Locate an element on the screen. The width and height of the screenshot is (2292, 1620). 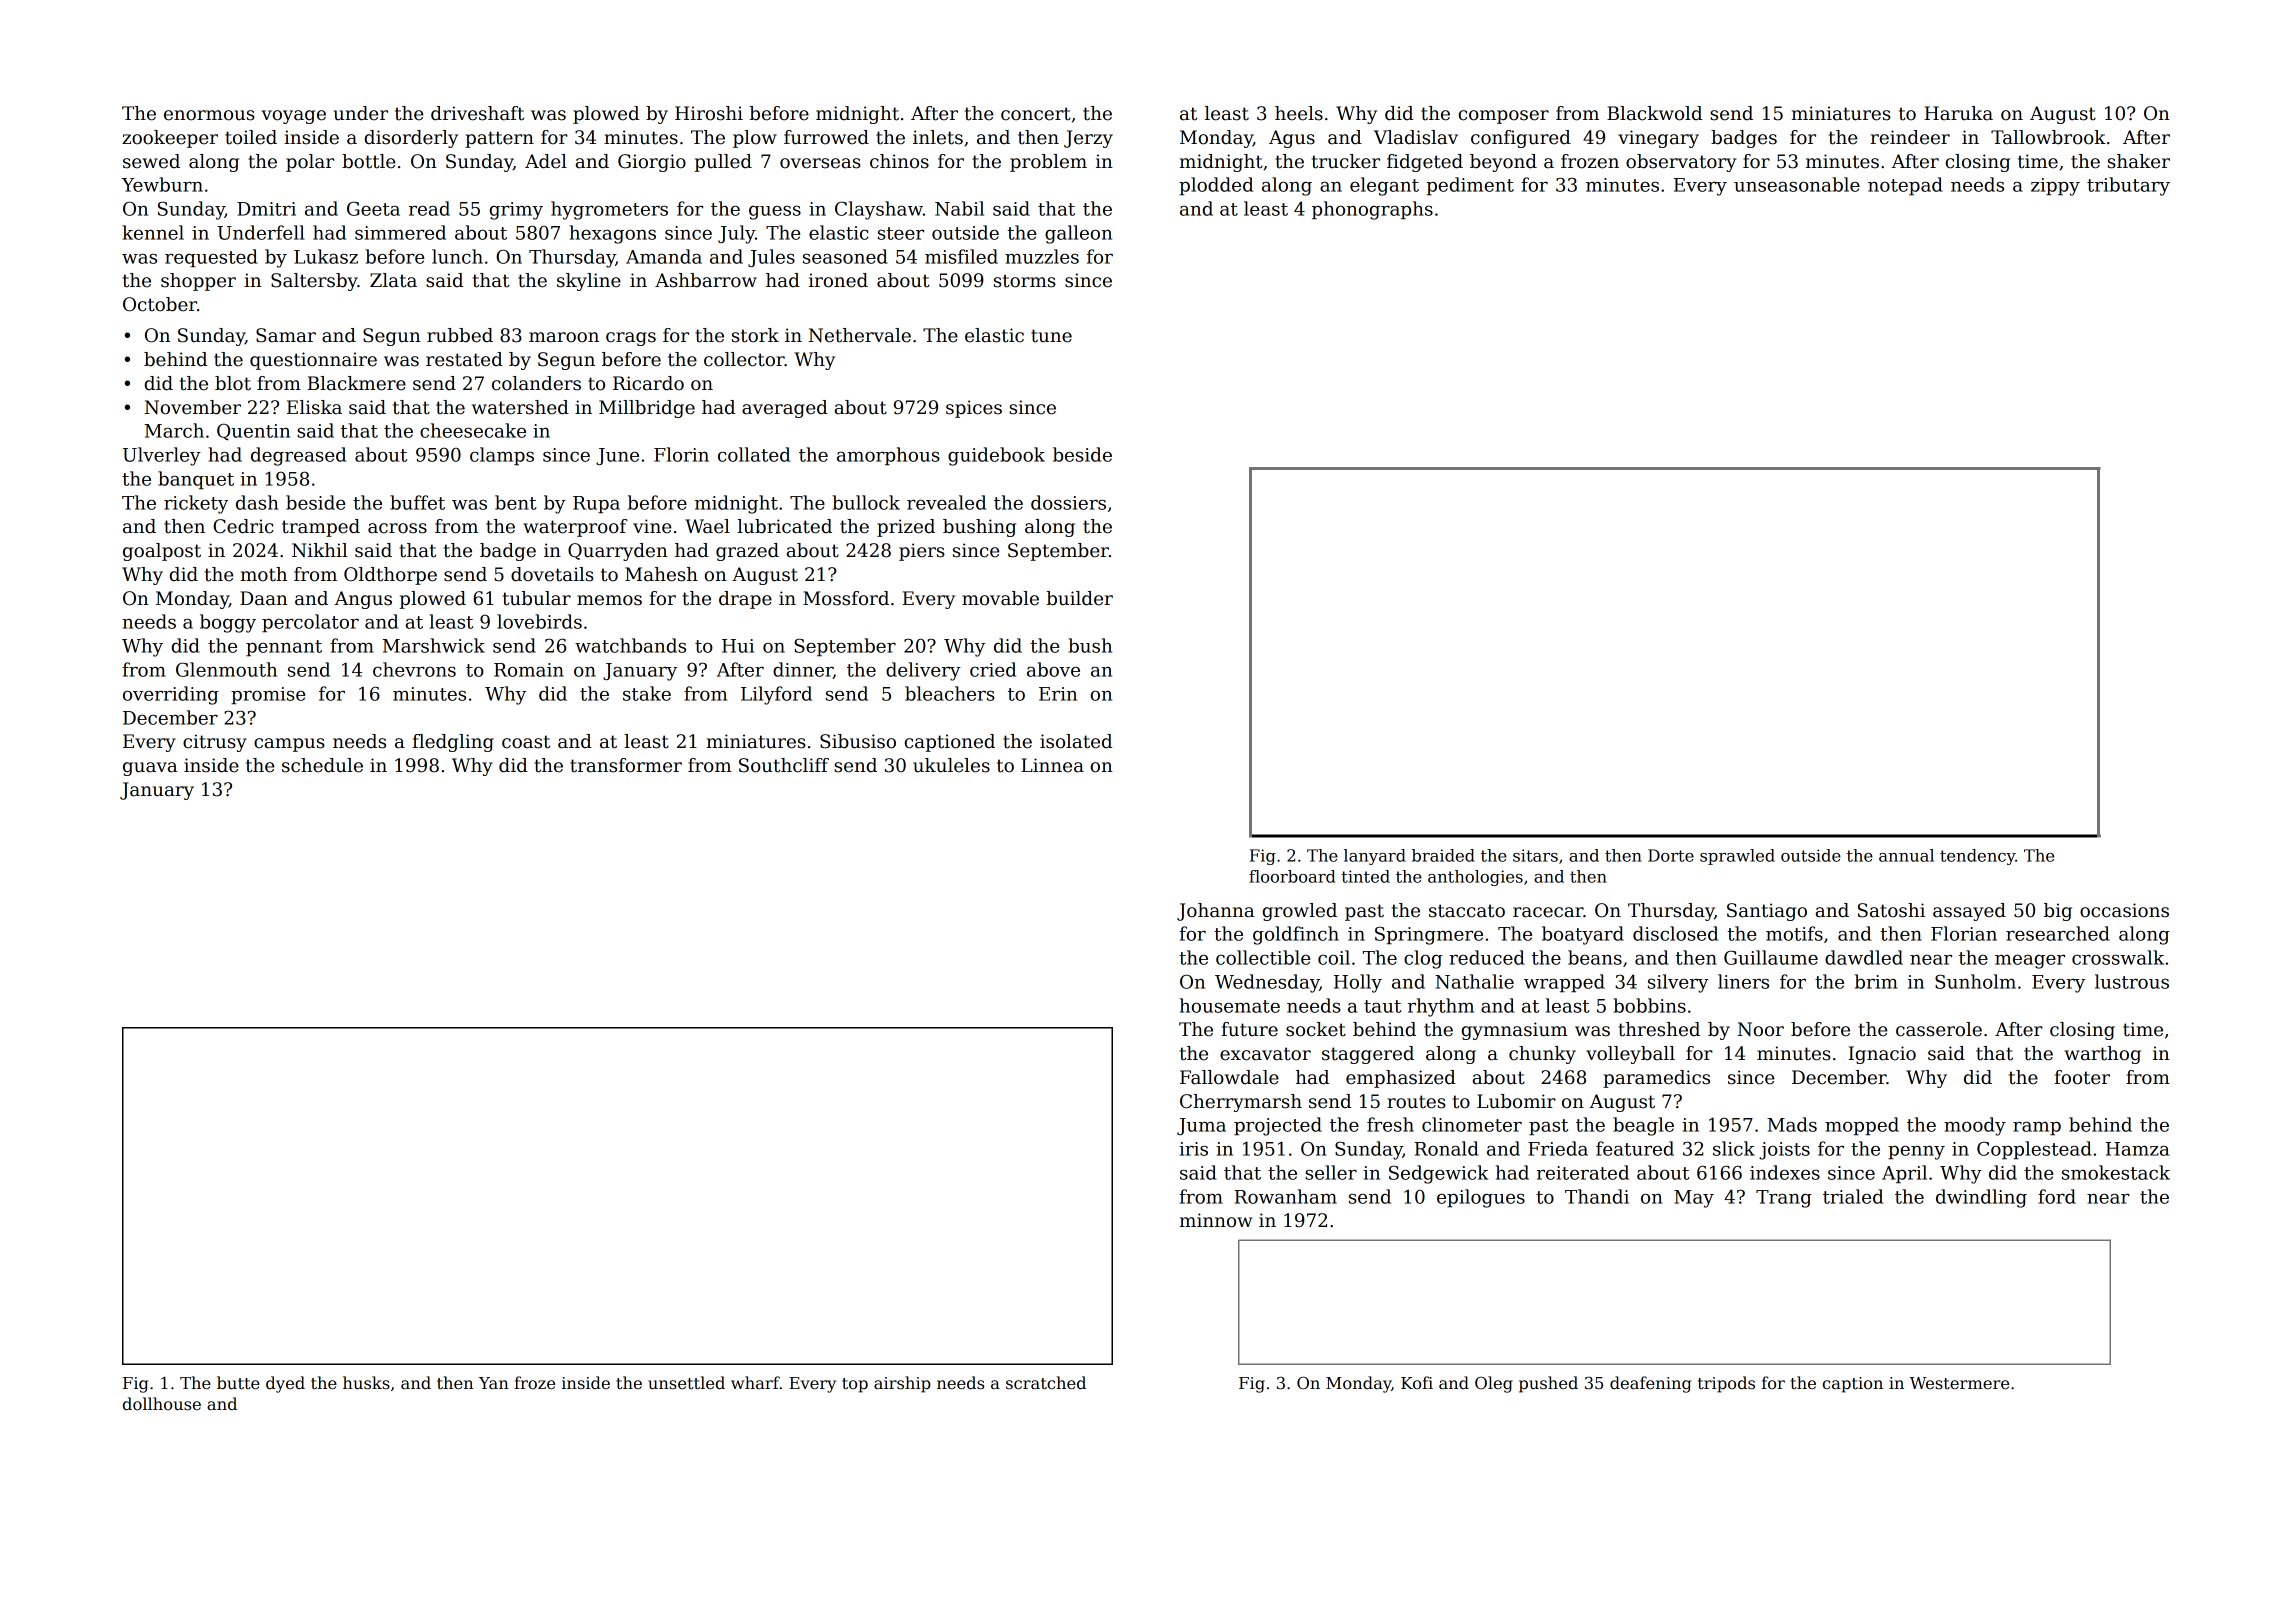
zippy is located at coordinates (2055, 187).
